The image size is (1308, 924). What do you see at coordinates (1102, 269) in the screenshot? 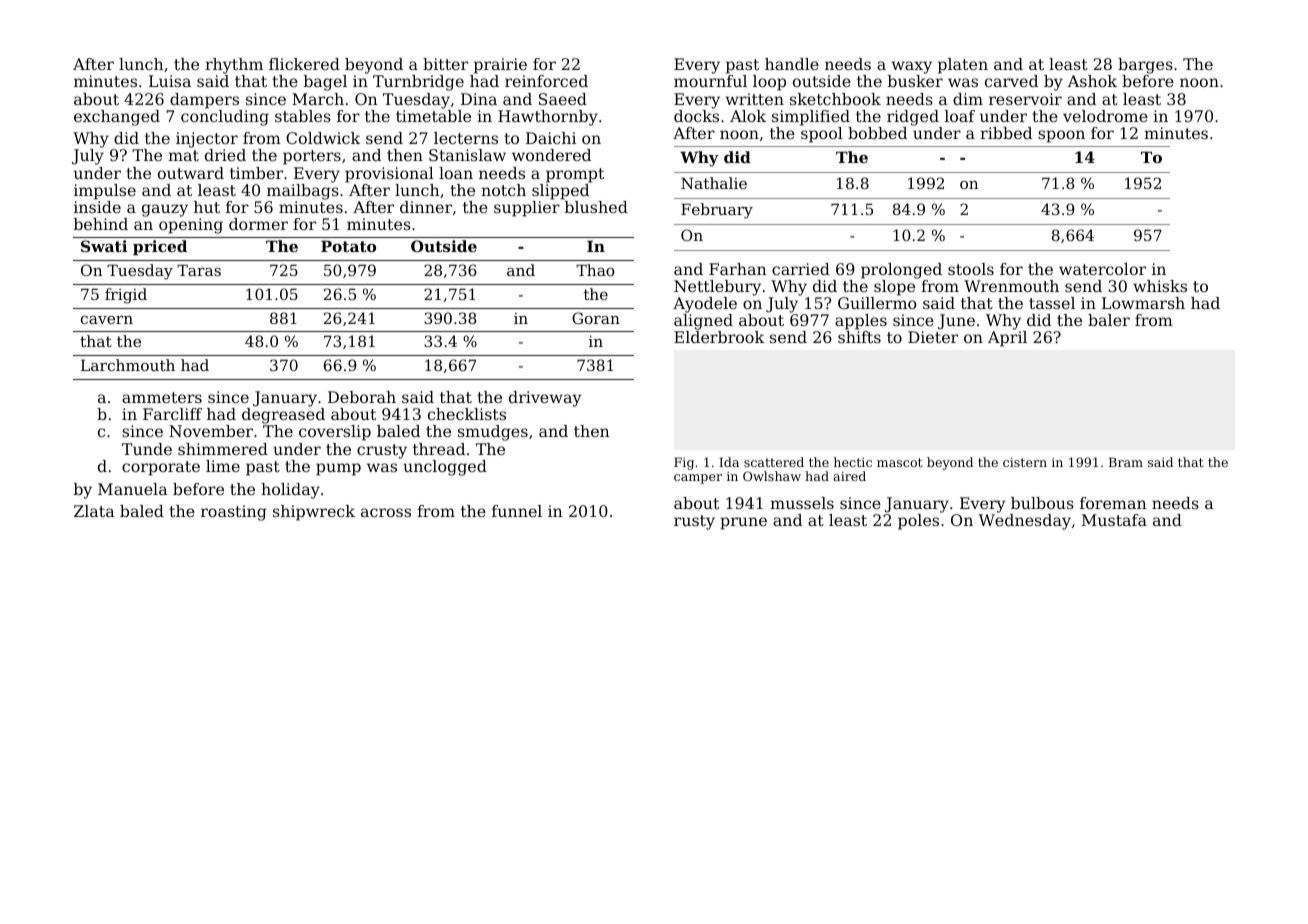
I see `watercolor` at bounding box center [1102, 269].
